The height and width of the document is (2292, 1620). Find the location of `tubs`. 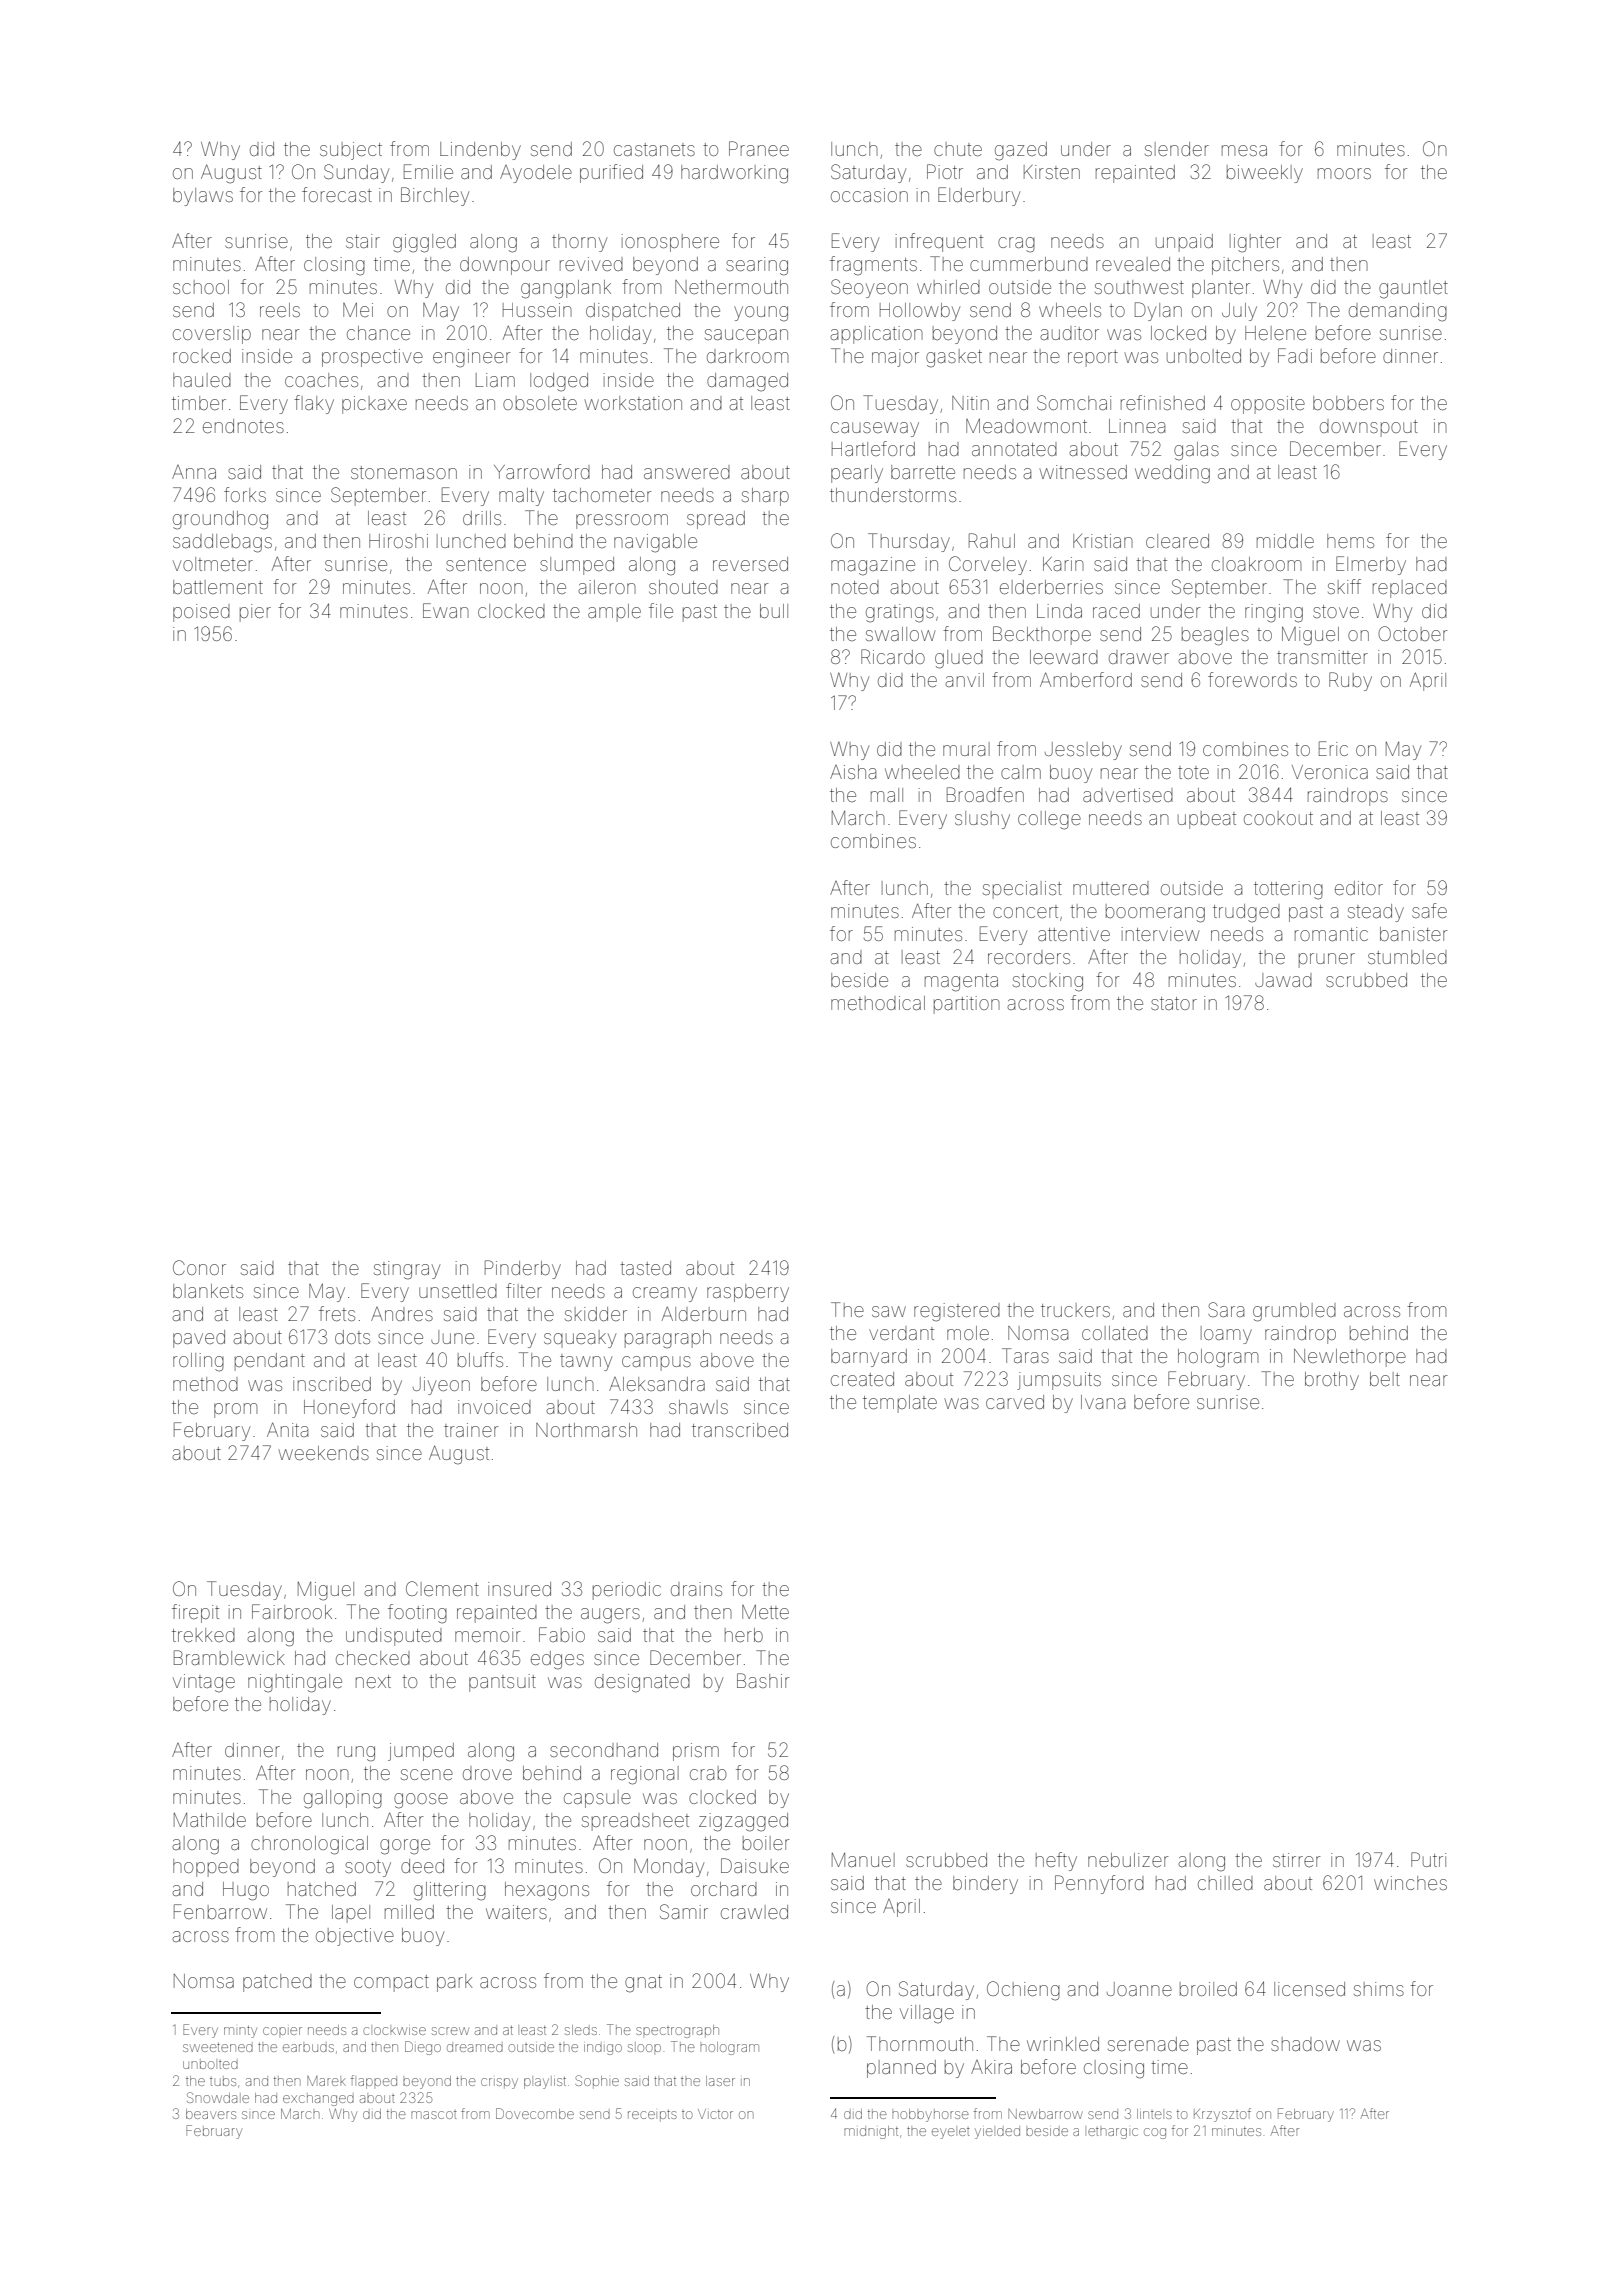

tubs is located at coordinates (223, 2081).
